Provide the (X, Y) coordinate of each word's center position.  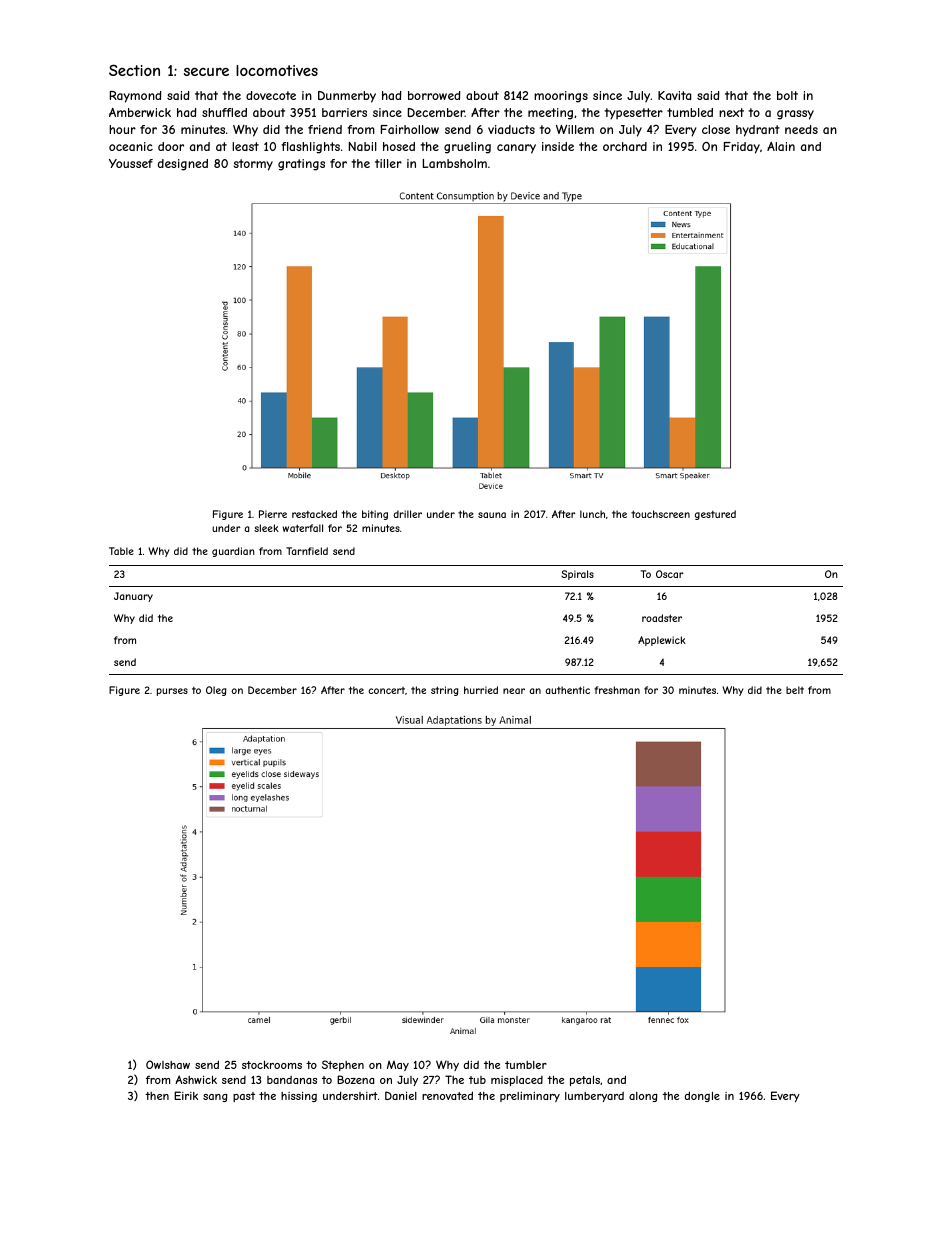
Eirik (186, 1095)
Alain (781, 146)
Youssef (131, 163)
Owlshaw (168, 1064)
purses (172, 692)
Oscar (670, 574)
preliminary (530, 1097)
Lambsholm (455, 163)
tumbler (526, 1065)
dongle (702, 1096)
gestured (715, 515)
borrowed (434, 95)
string (444, 691)
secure (206, 72)
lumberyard (594, 1097)
